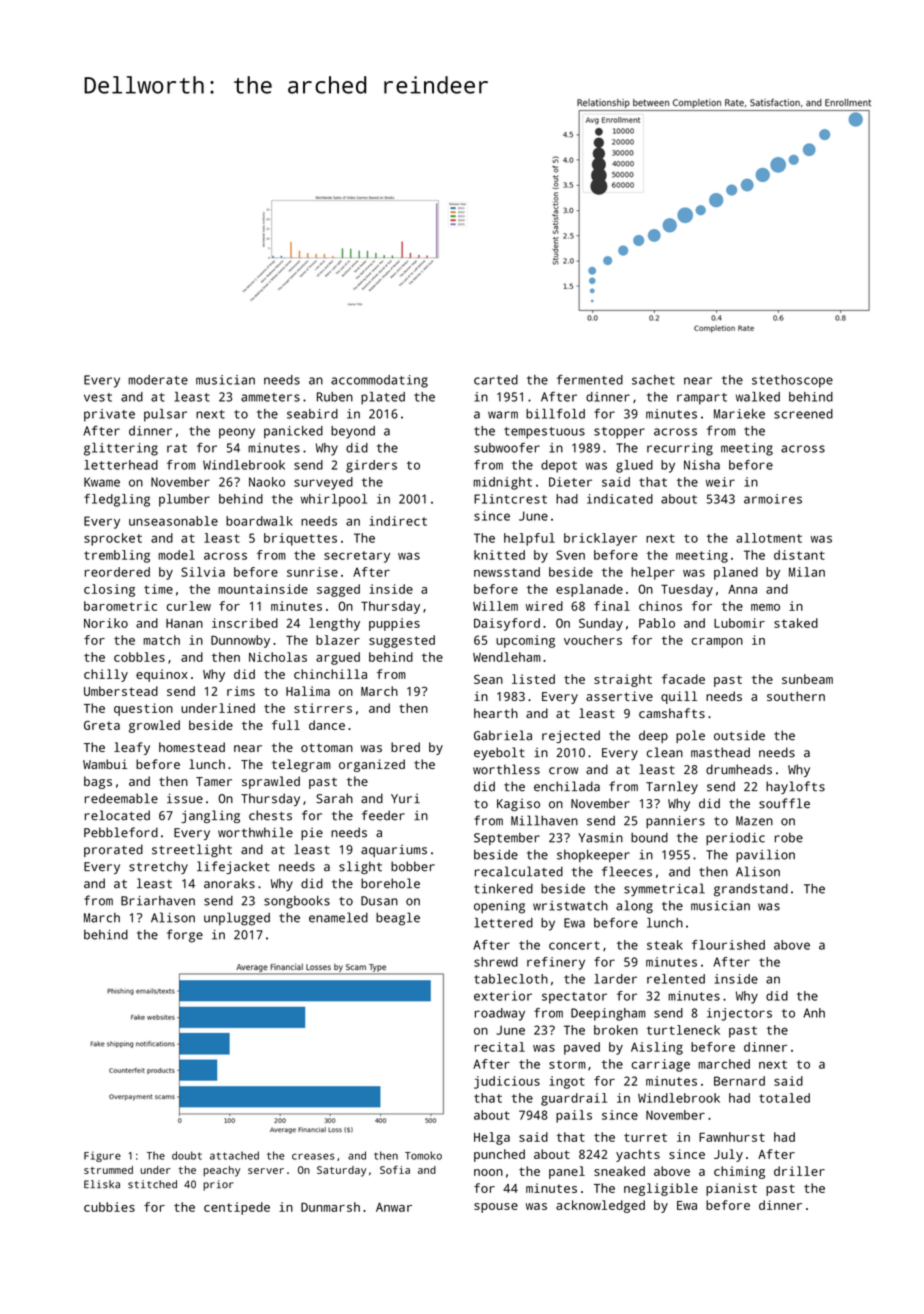 This document has width=924, height=1314. What do you see at coordinates (496, 380) in the document?
I see `carted` at bounding box center [496, 380].
